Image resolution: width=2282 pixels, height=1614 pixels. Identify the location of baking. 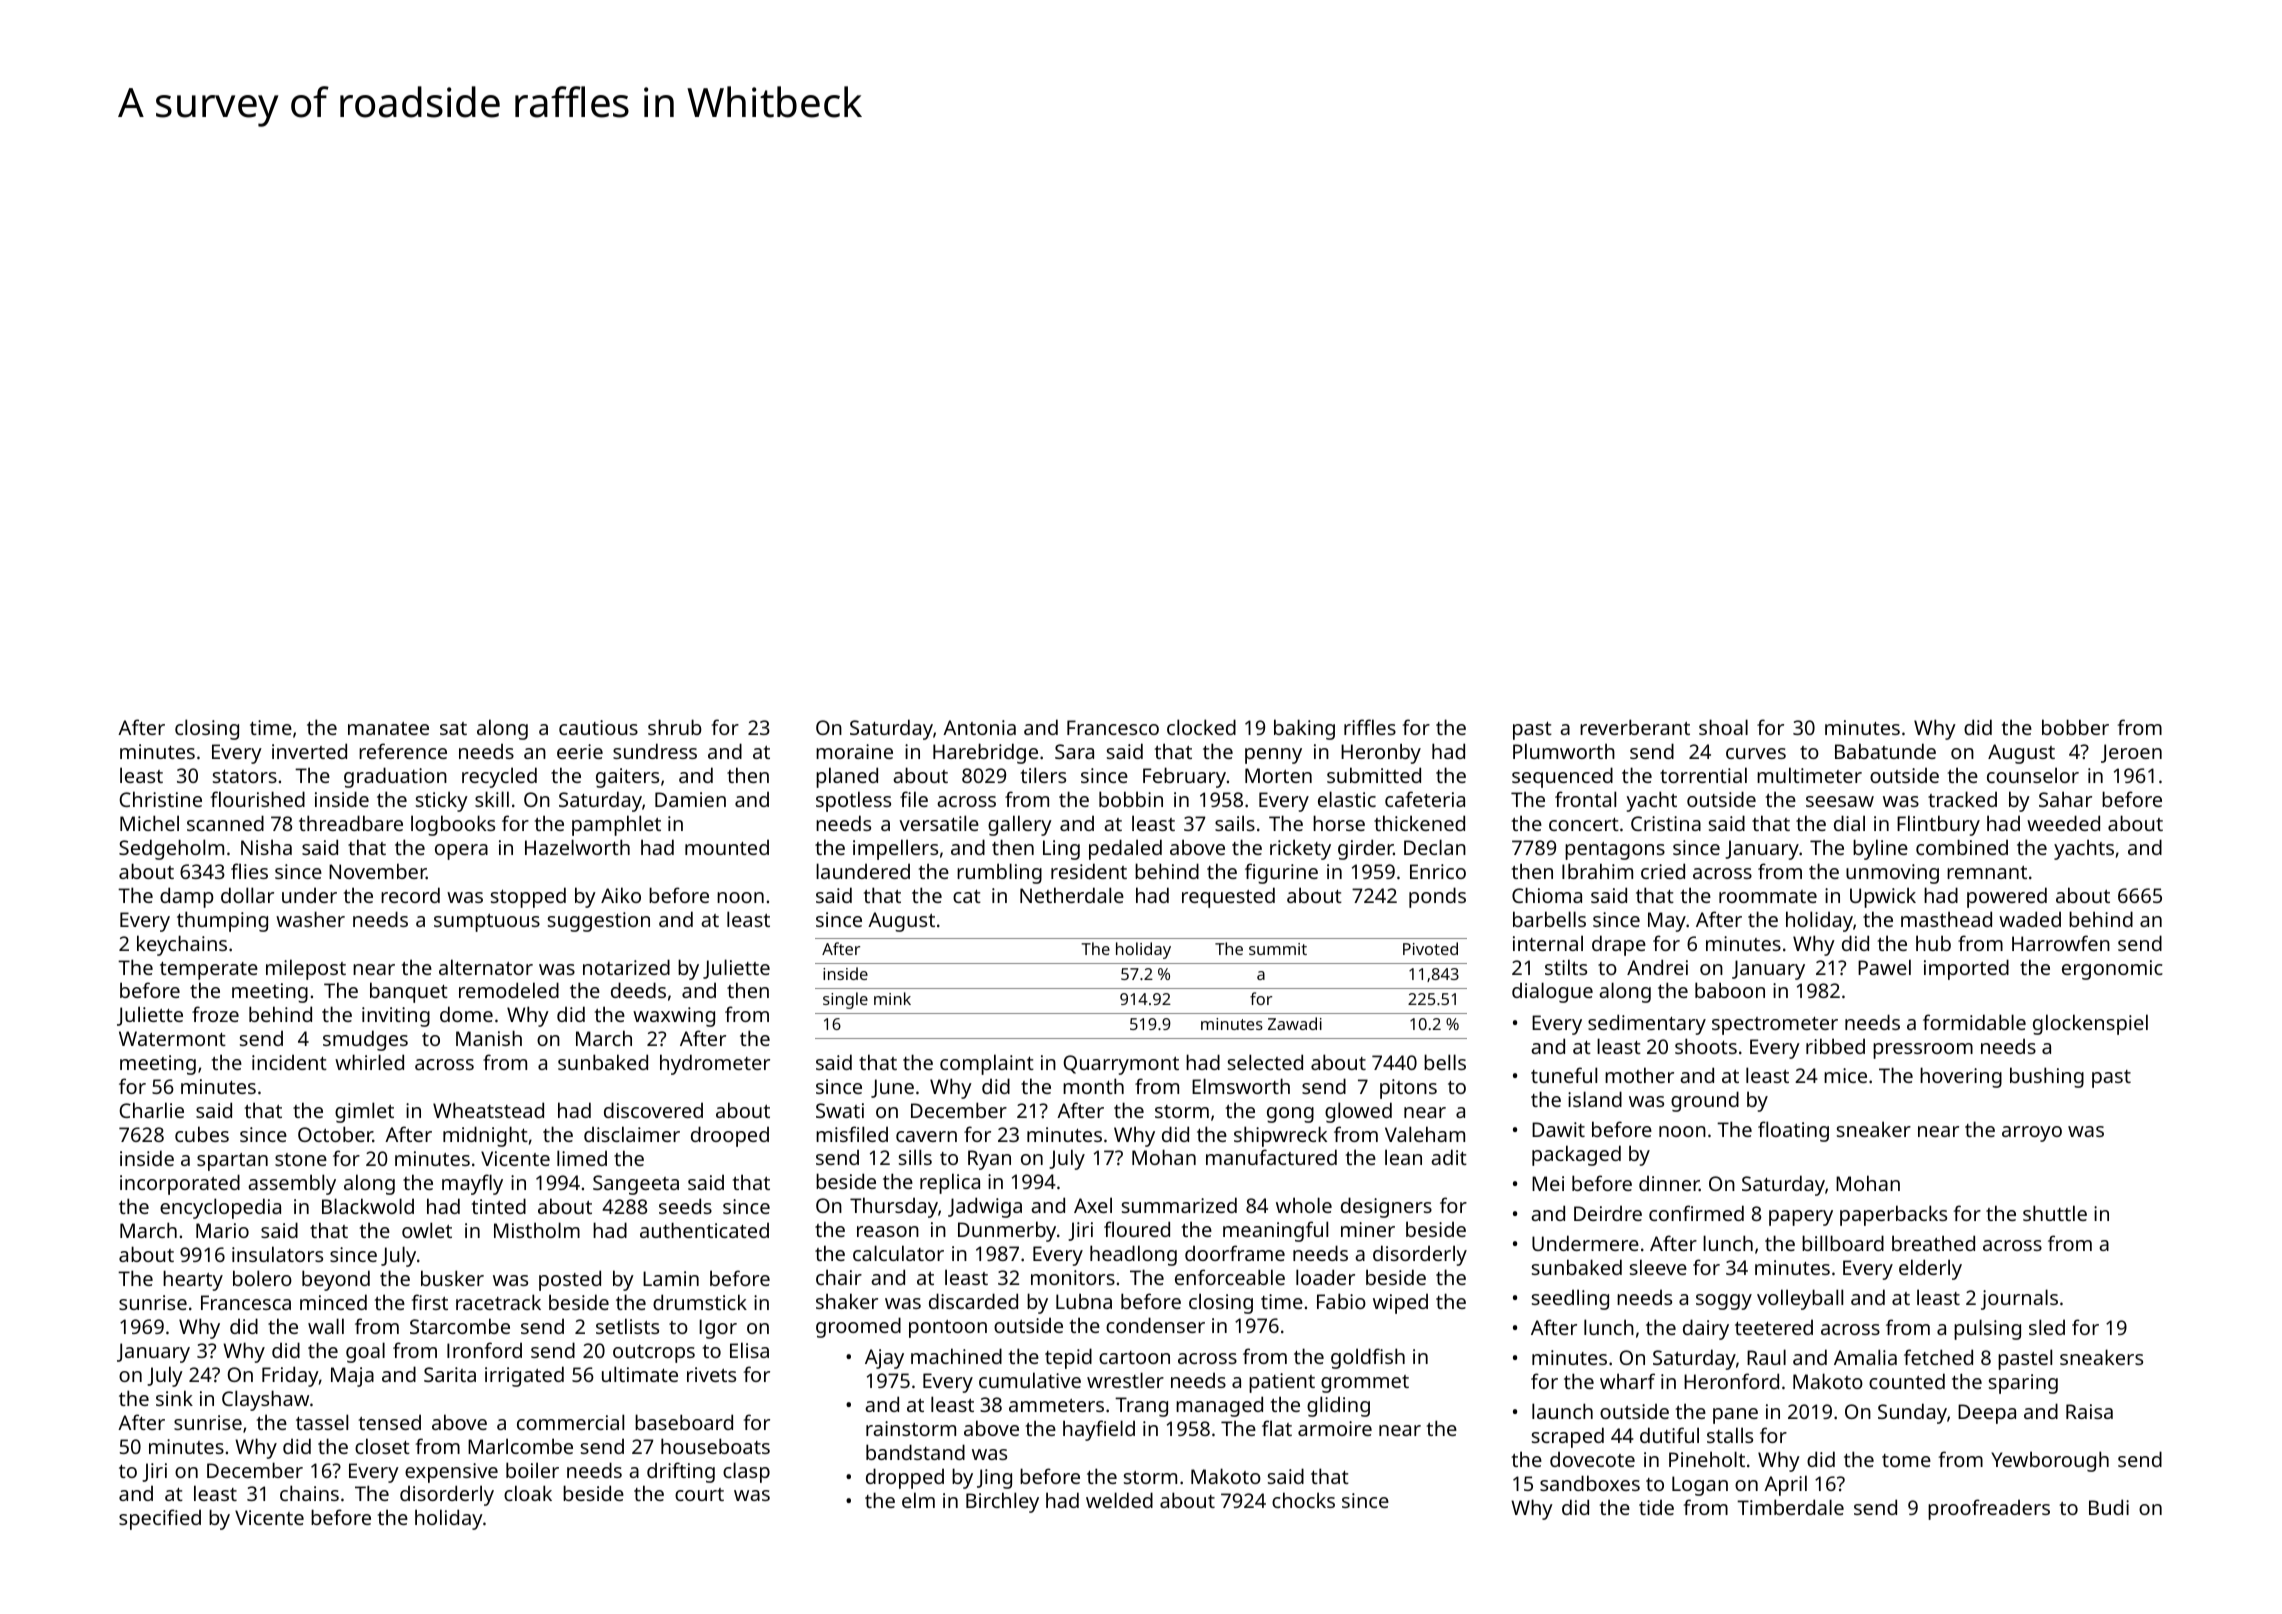
(1304, 729).
